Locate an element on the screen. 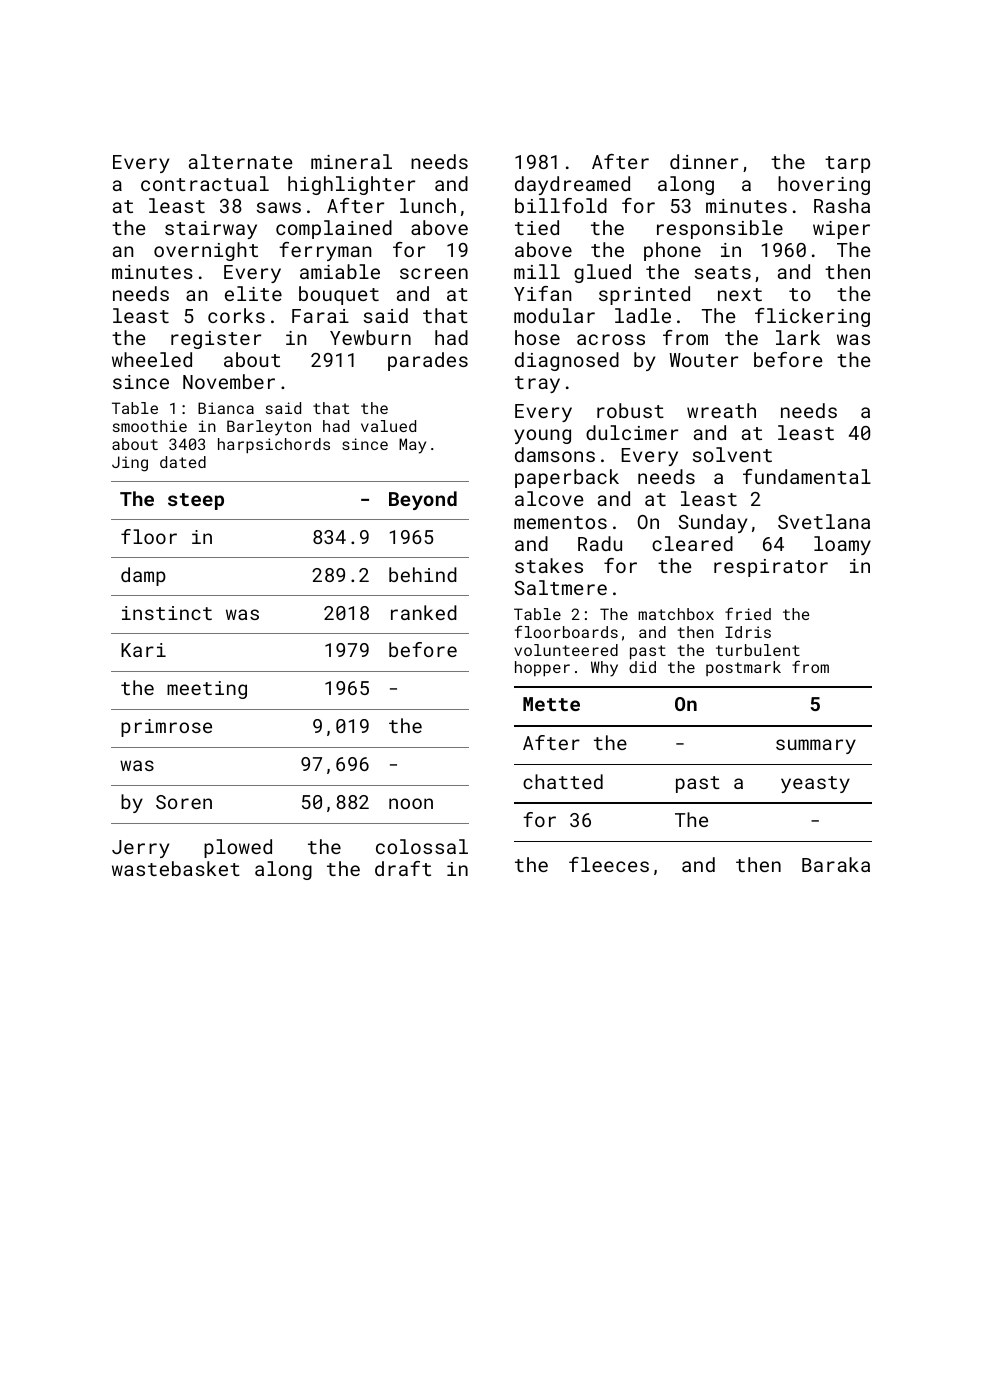 The height and width of the screenshot is (1397, 983). respirator is located at coordinates (771, 568).
